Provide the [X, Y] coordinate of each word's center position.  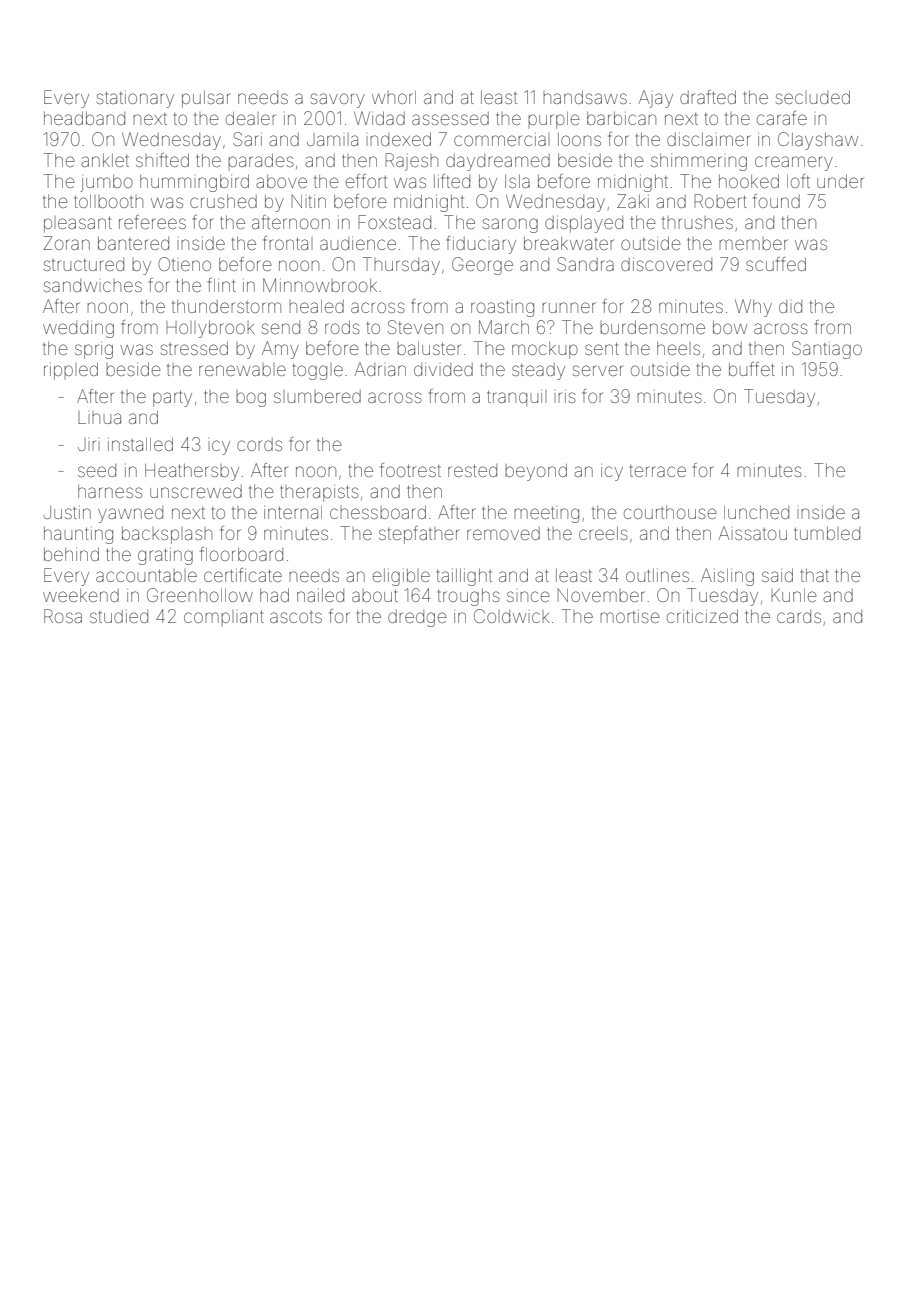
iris [567, 396]
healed [316, 306]
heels [678, 348]
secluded [813, 97]
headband [84, 118]
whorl [394, 97]
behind [71, 554]
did [790, 306]
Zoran [66, 243]
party [172, 398]
